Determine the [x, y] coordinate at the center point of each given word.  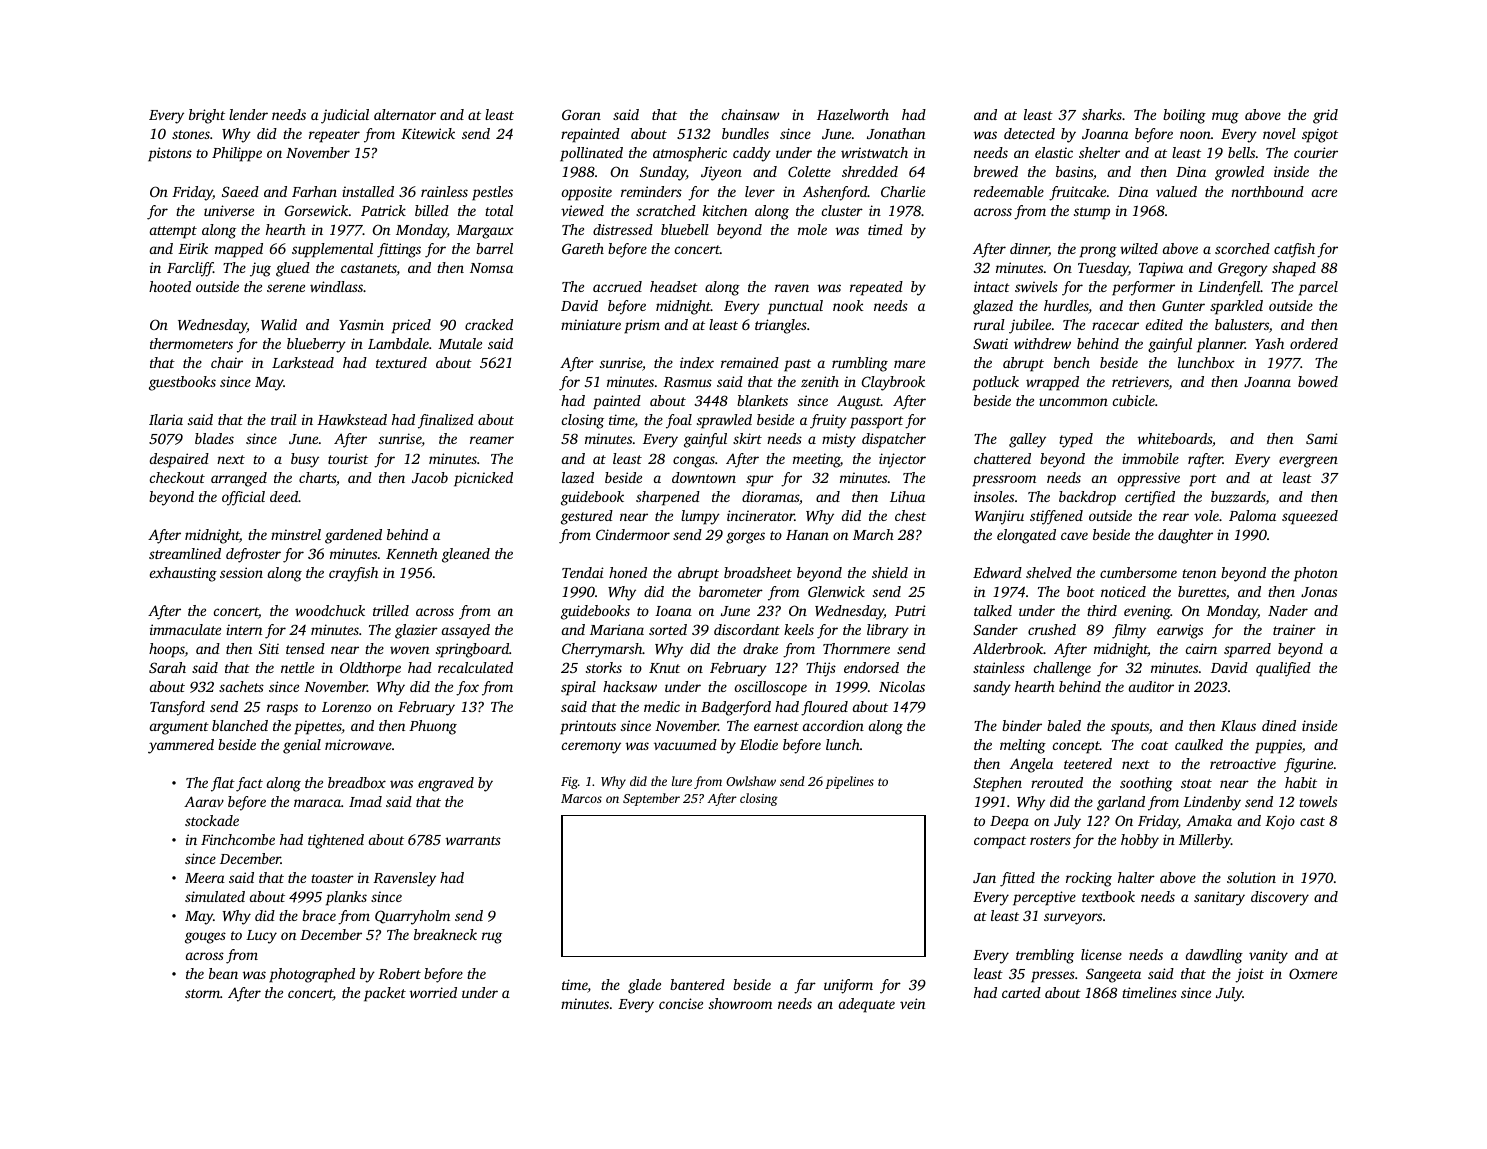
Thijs [821, 669]
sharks [1102, 114]
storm [202, 993]
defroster [253, 555]
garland [1121, 803]
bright [207, 116]
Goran [581, 114]
